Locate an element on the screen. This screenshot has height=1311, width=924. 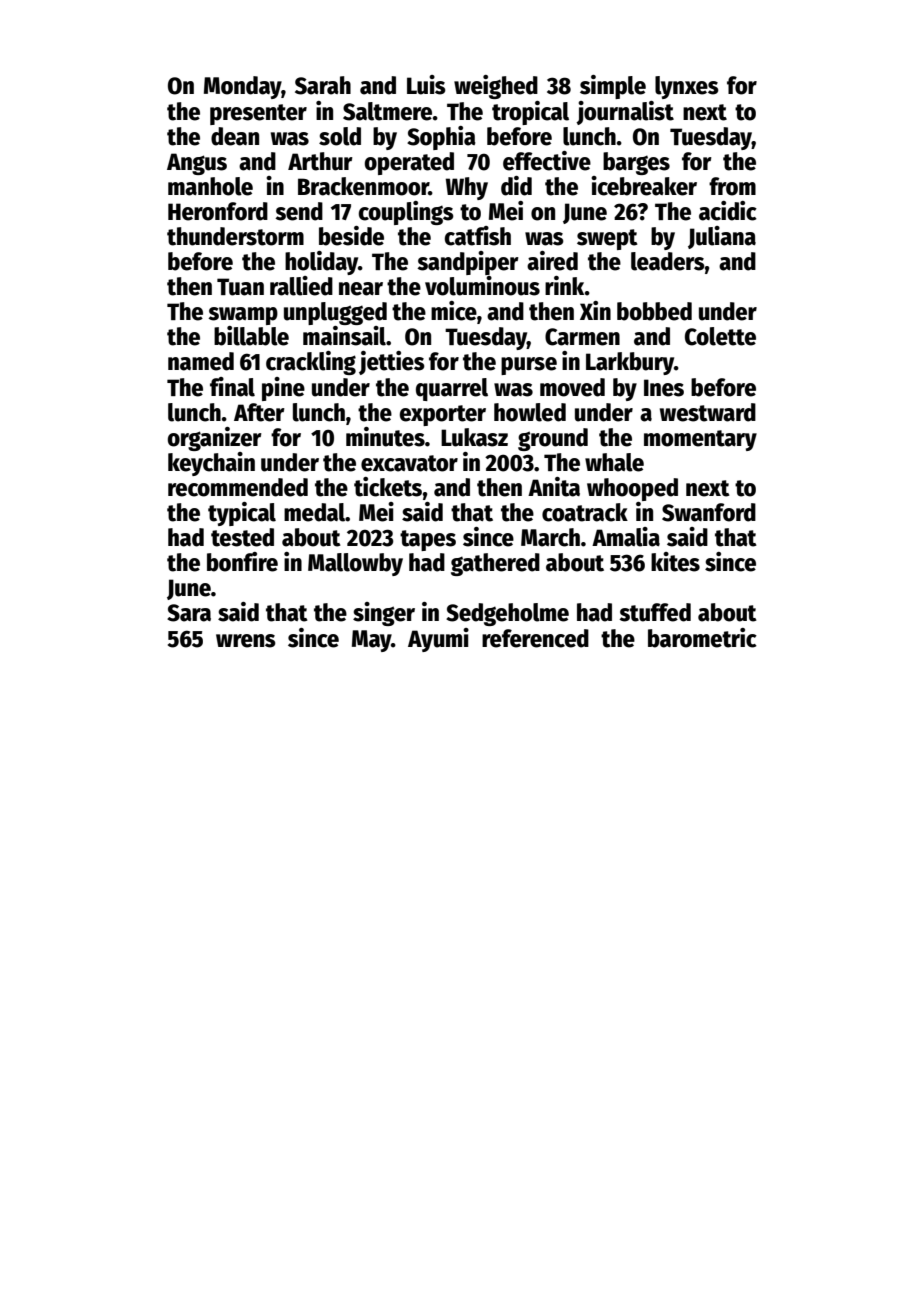
couplings is located at coordinates (406, 213).
